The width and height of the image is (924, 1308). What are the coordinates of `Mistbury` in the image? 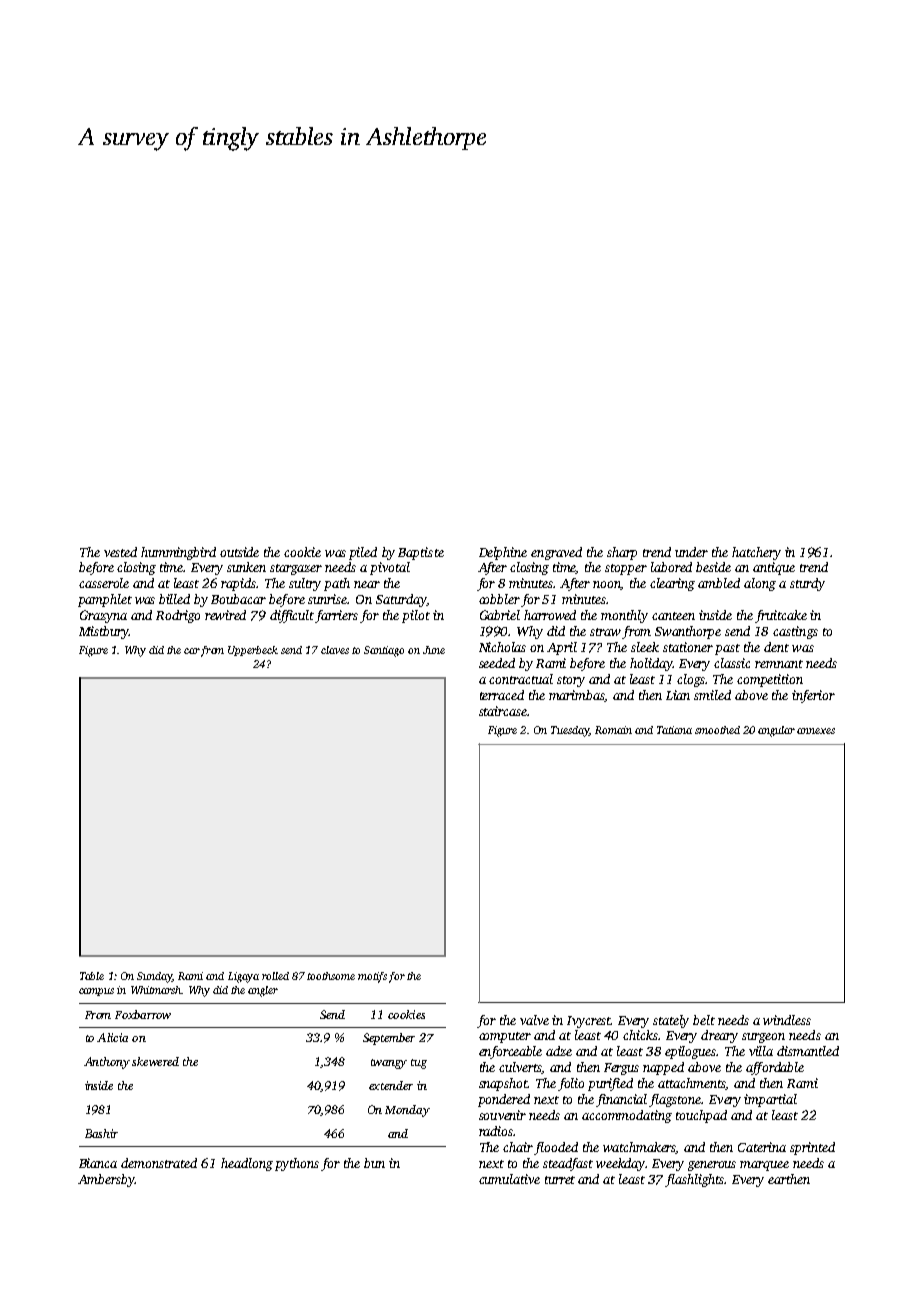 It's located at (104, 632).
